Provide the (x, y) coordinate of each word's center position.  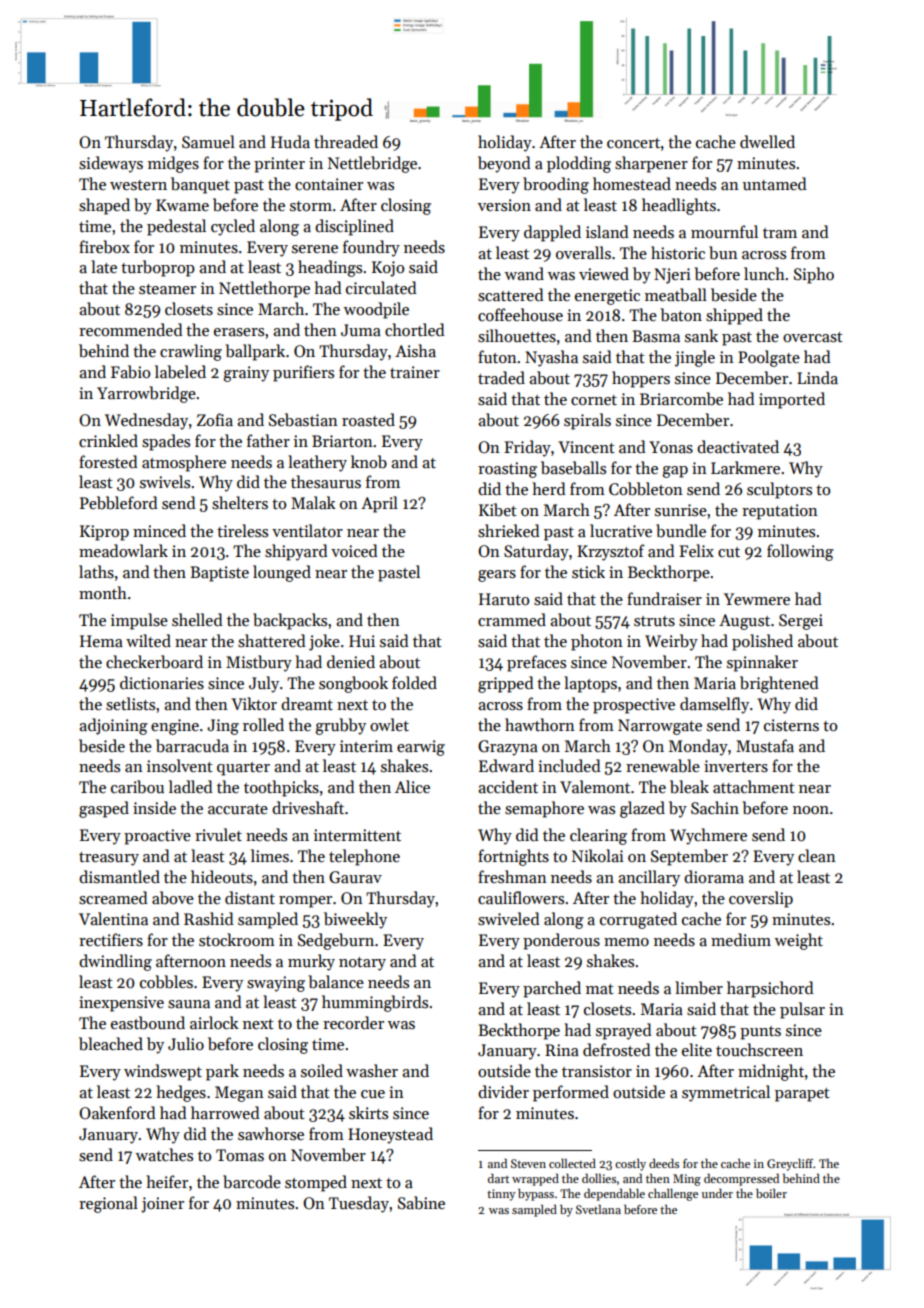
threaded (346, 141)
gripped (506, 684)
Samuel (208, 141)
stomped (316, 1183)
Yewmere (757, 599)
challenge (673, 1194)
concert (633, 143)
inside (154, 807)
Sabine (421, 1202)
